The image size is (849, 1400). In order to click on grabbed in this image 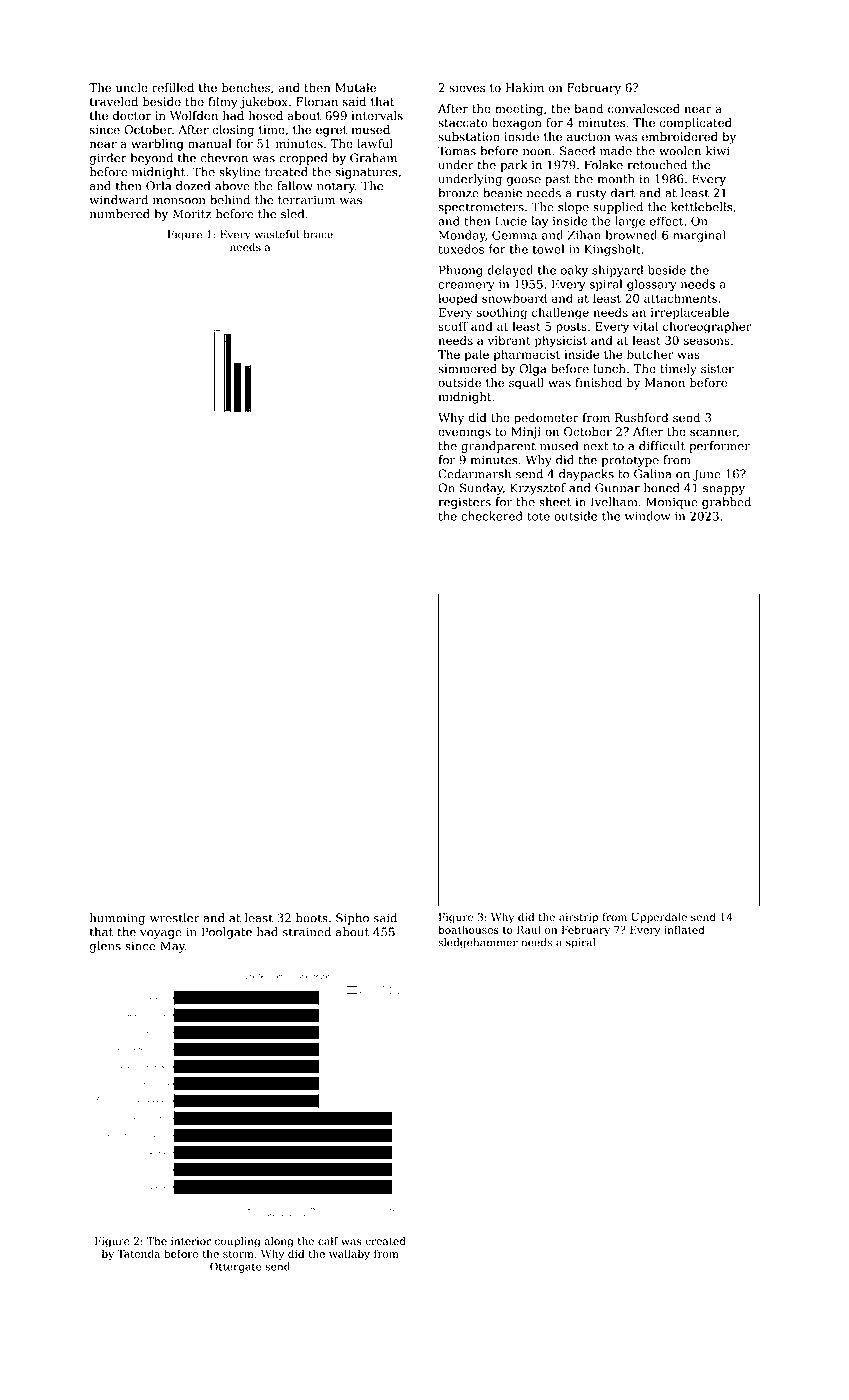, I will do `click(726, 503)`.
